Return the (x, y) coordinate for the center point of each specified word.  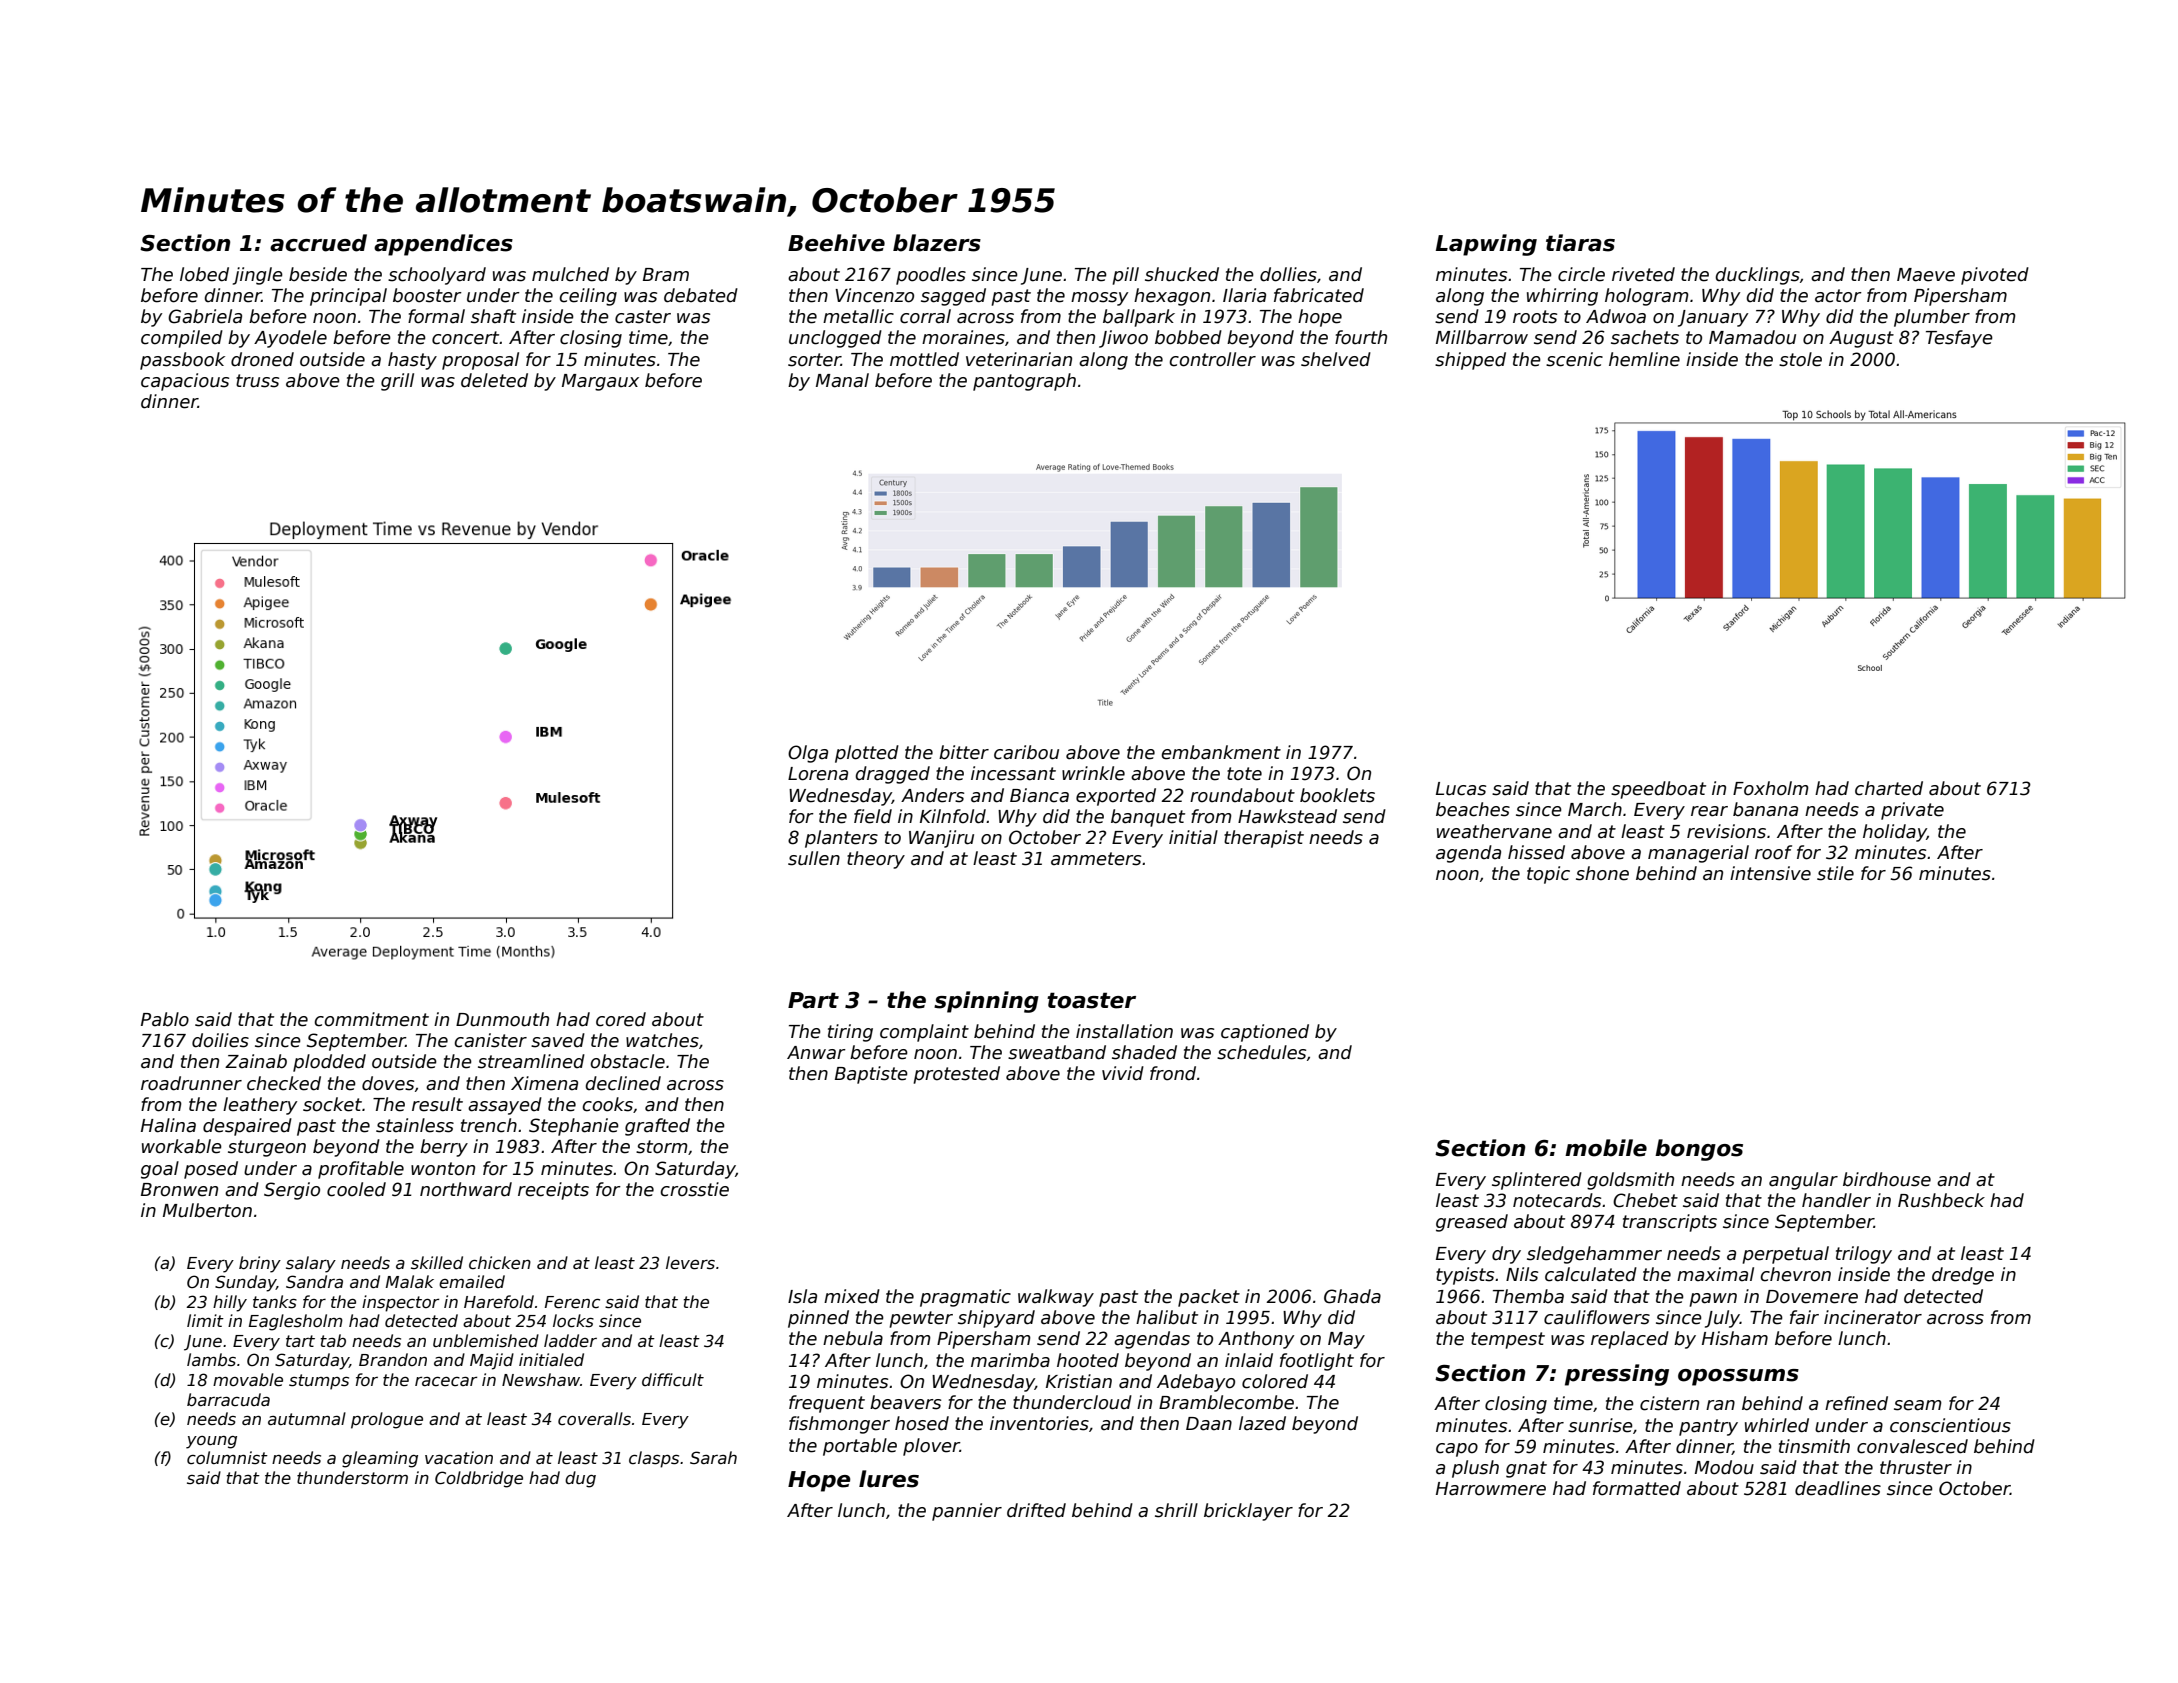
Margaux (600, 382)
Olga (808, 754)
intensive (1770, 873)
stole (1800, 359)
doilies (220, 1040)
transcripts (1670, 1223)
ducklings (1757, 276)
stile (1835, 873)
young (211, 1442)
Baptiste (871, 1075)
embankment (1221, 752)
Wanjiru (941, 839)
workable (182, 1146)
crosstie (694, 1189)
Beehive (836, 243)
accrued (318, 243)
